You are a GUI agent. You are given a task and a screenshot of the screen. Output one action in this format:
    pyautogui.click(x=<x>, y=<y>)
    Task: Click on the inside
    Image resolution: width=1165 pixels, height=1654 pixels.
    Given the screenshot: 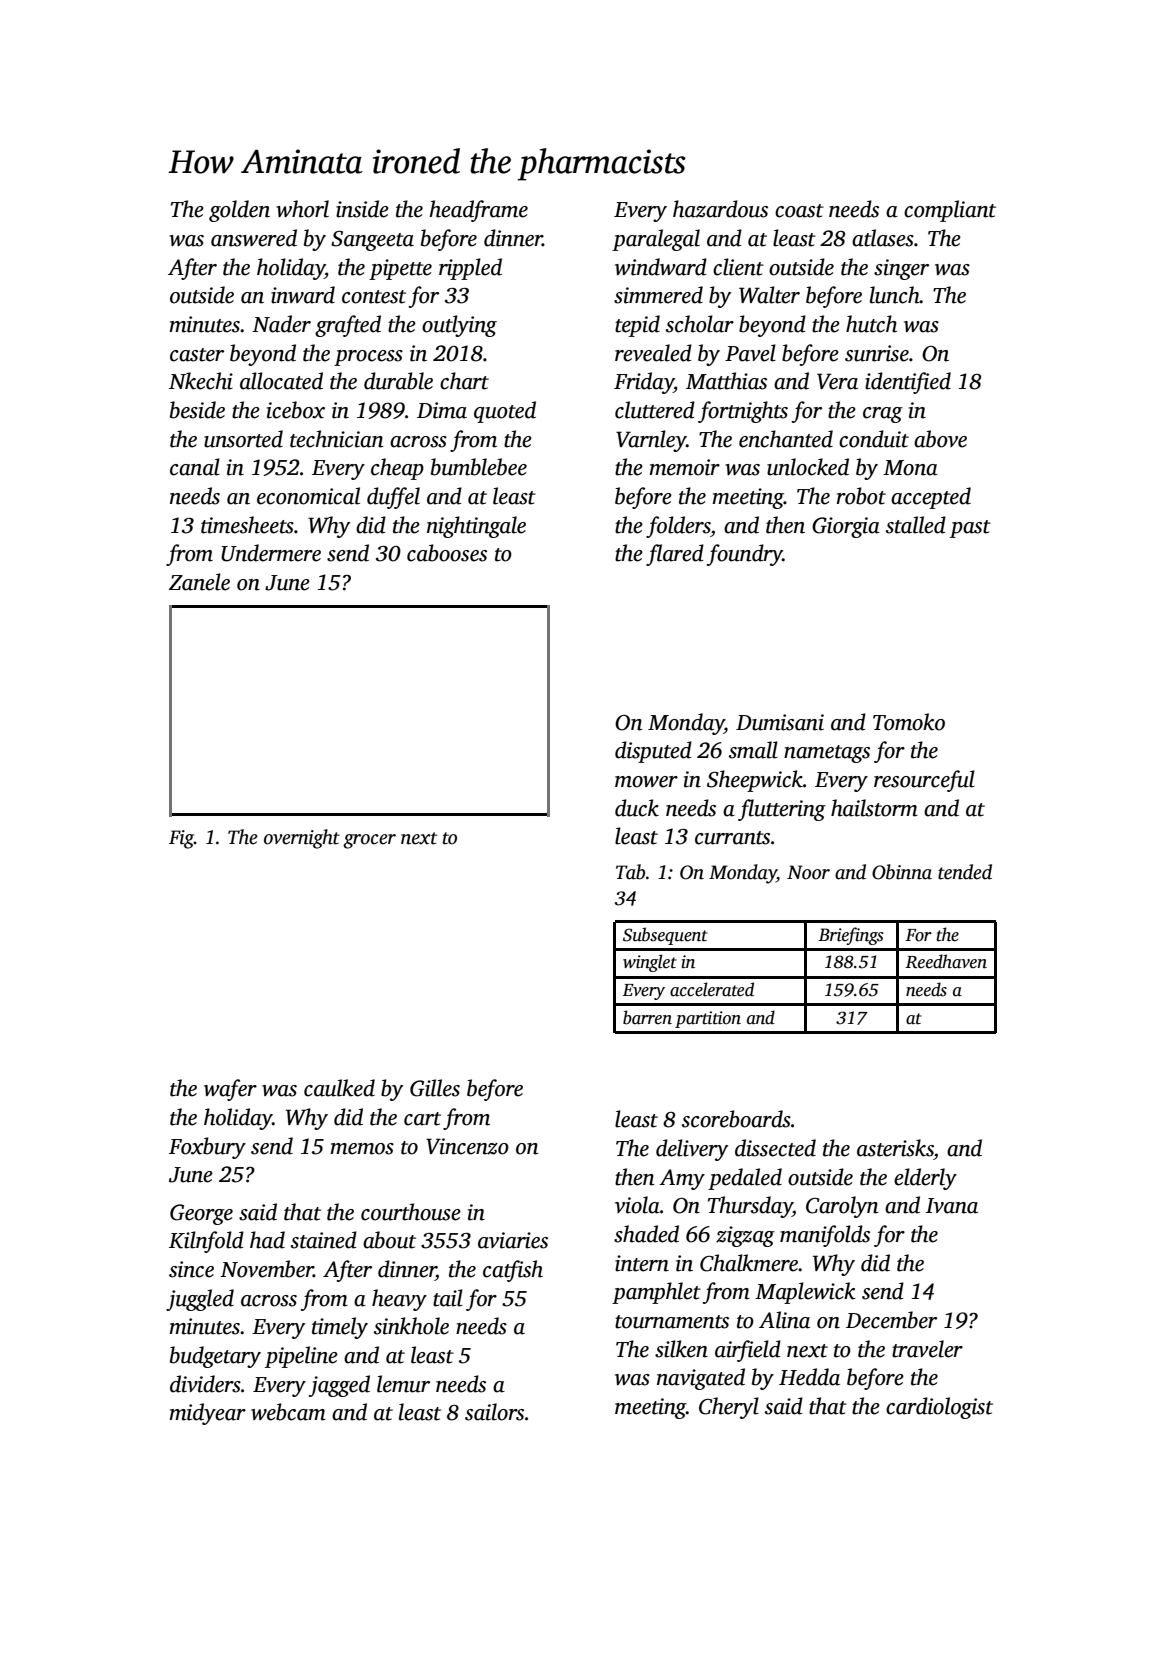 What is the action you would take?
    pyautogui.click(x=362, y=209)
